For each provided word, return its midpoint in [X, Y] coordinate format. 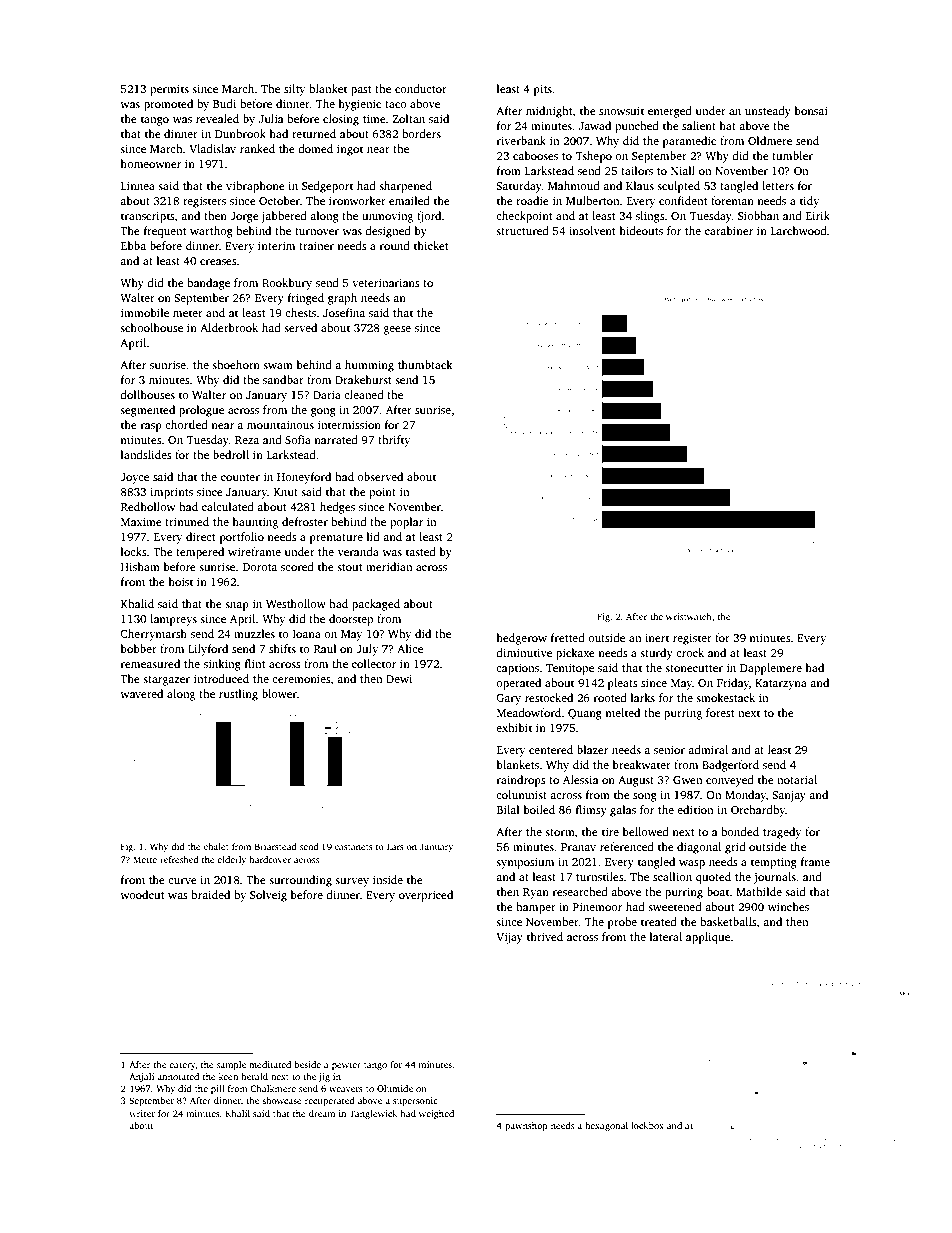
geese [397, 330]
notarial [797, 779]
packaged [376, 605]
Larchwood [799, 230]
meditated [270, 1064]
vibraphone [255, 187]
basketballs [728, 921]
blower [279, 693]
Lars [395, 846]
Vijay [509, 938]
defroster [305, 521]
